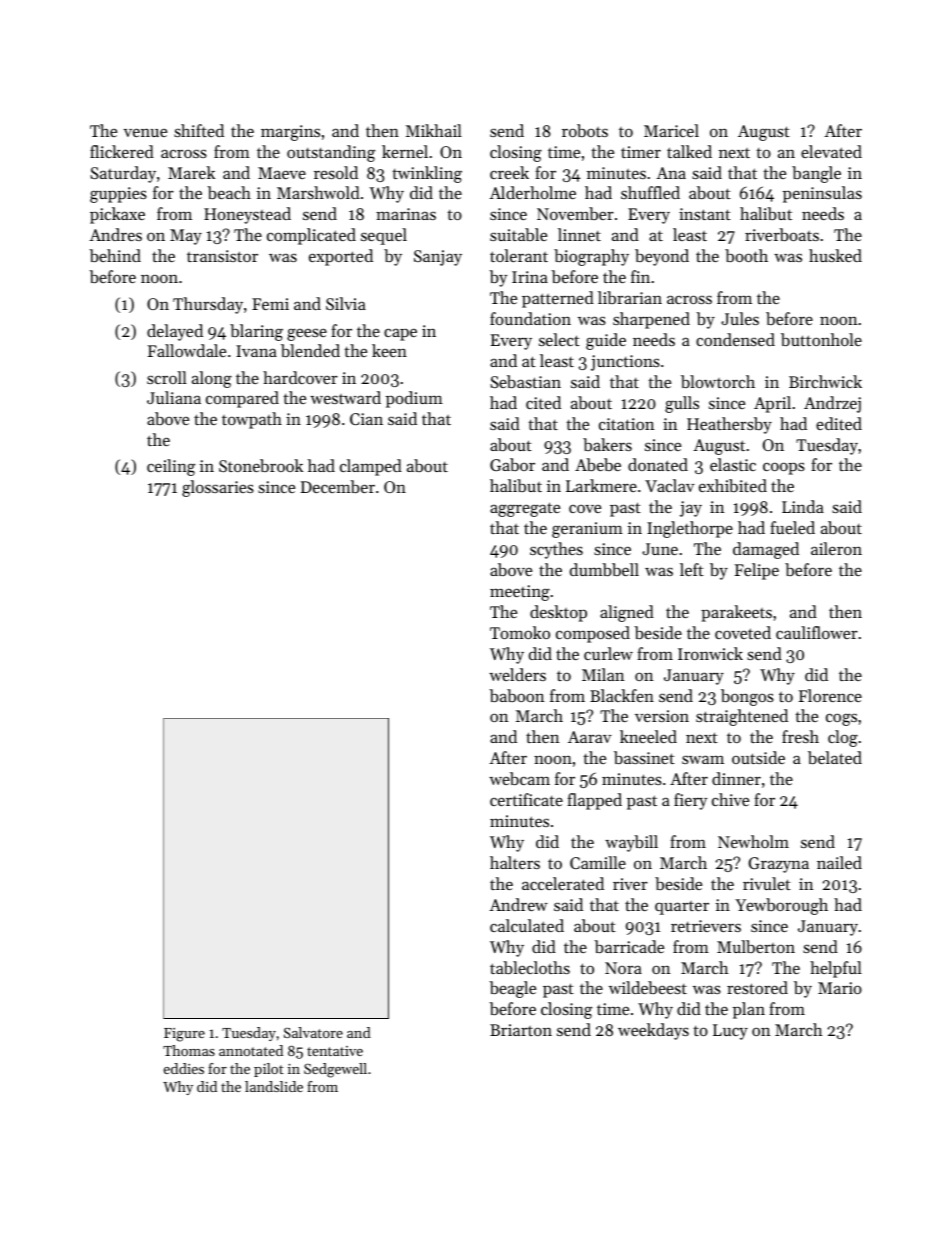 The width and height of the screenshot is (952, 1233). Describe the element at coordinates (516, 695) in the screenshot. I see `baboon` at that location.
